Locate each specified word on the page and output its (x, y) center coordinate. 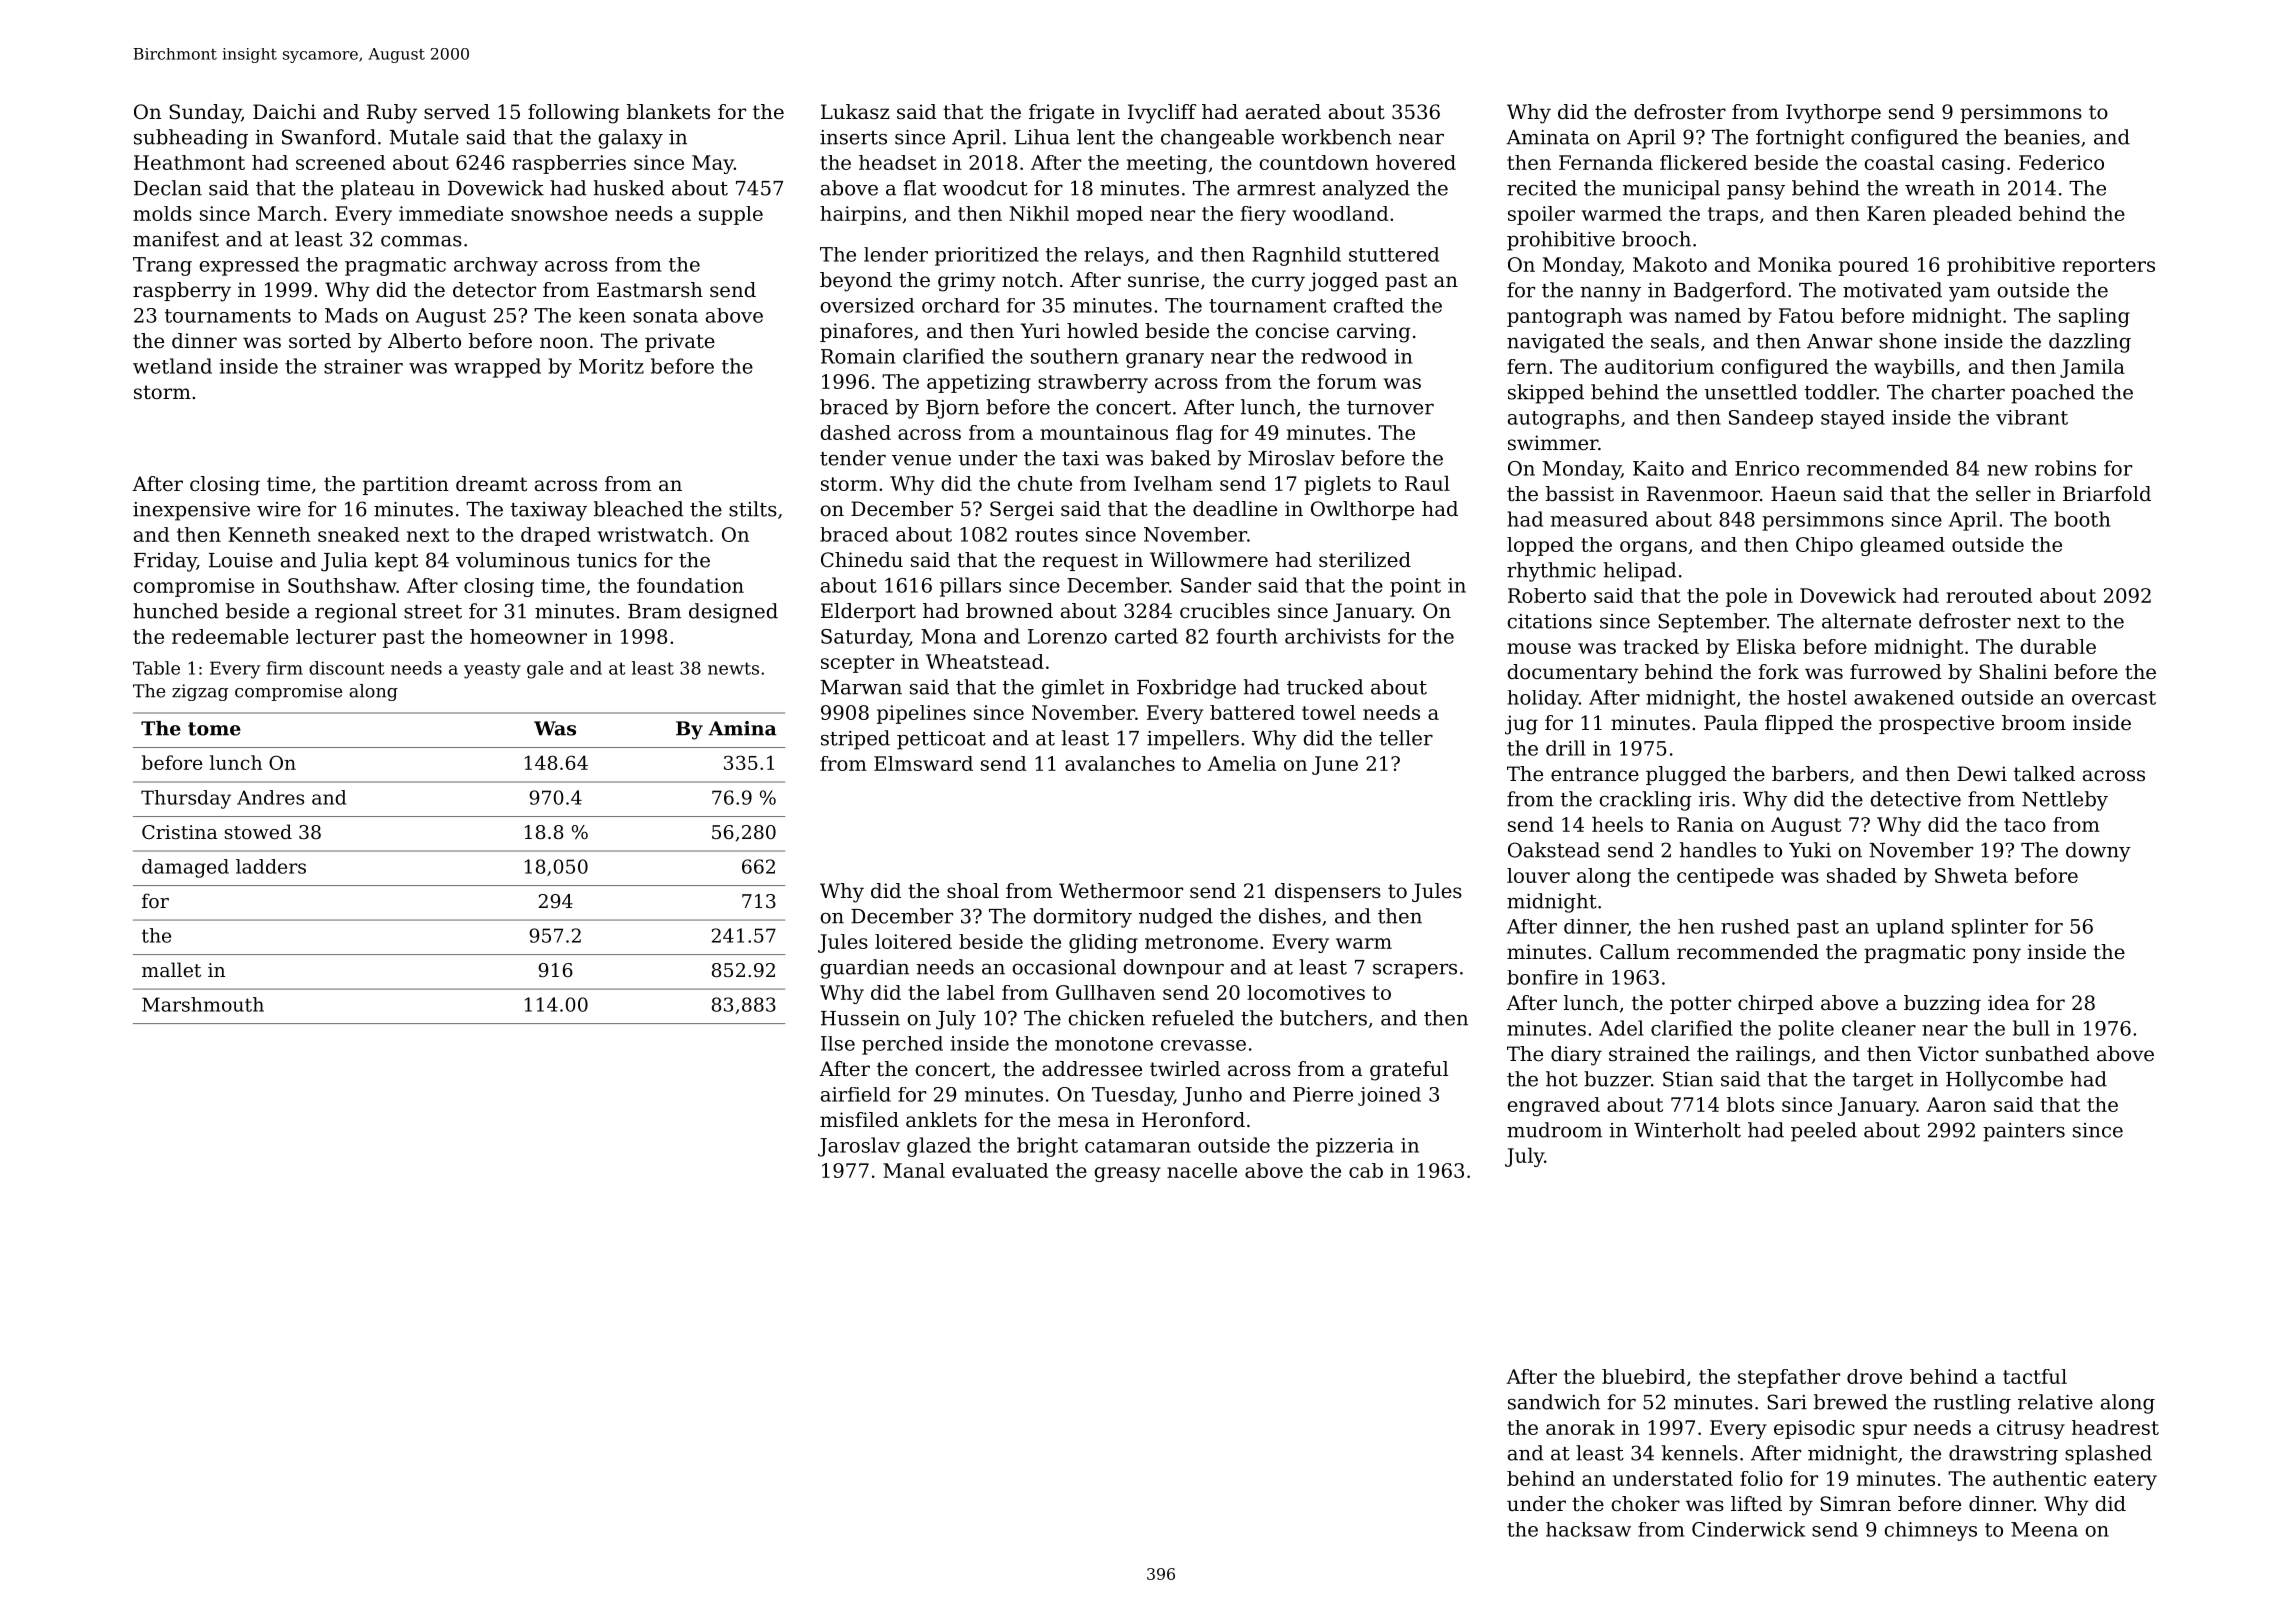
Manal (914, 1170)
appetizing (979, 383)
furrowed (1896, 672)
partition (406, 485)
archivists (1332, 636)
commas (421, 241)
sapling (2094, 317)
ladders (271, 866)
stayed (1853, 419)
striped (855, 740)
